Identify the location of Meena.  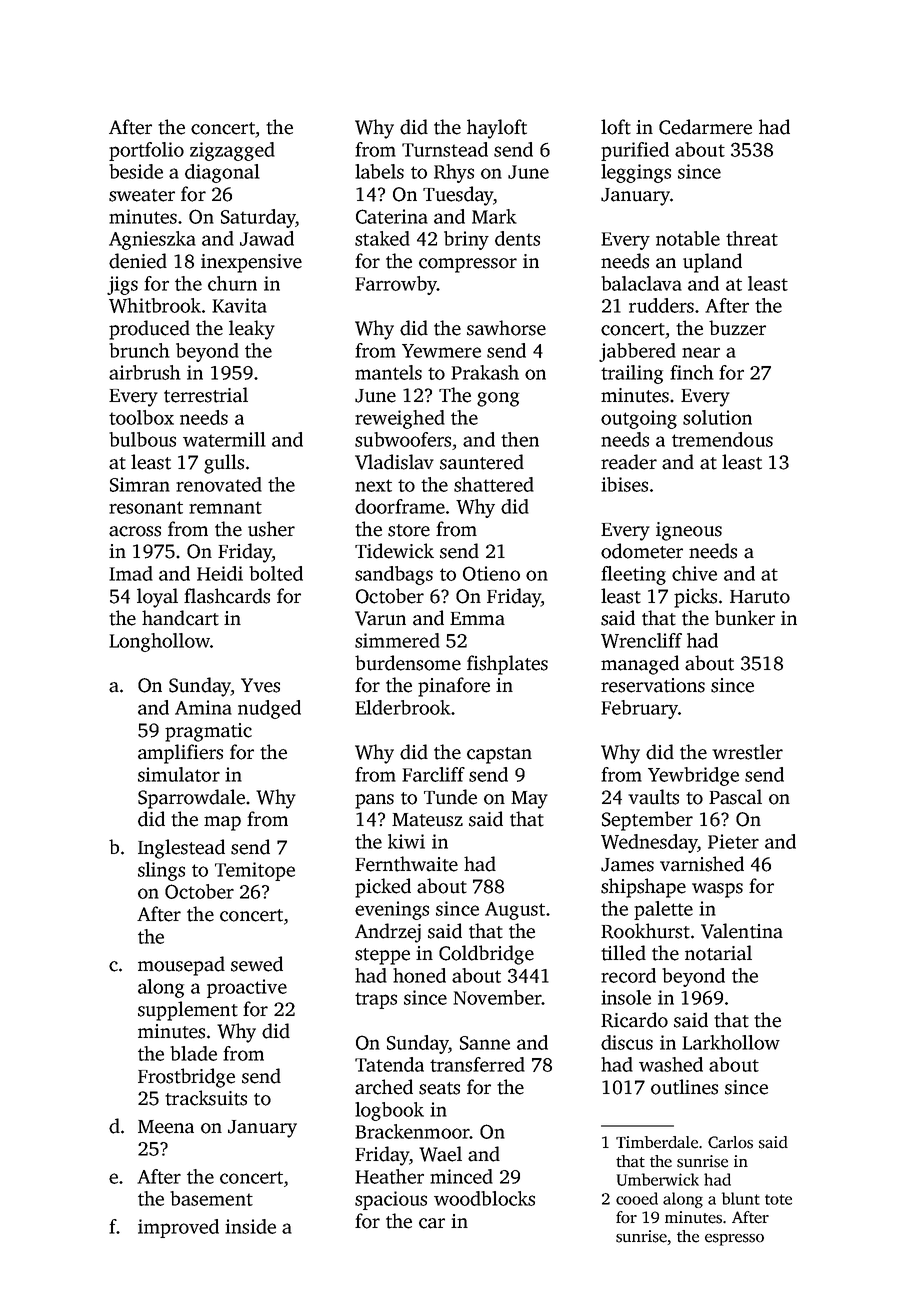
(166, 1127).
